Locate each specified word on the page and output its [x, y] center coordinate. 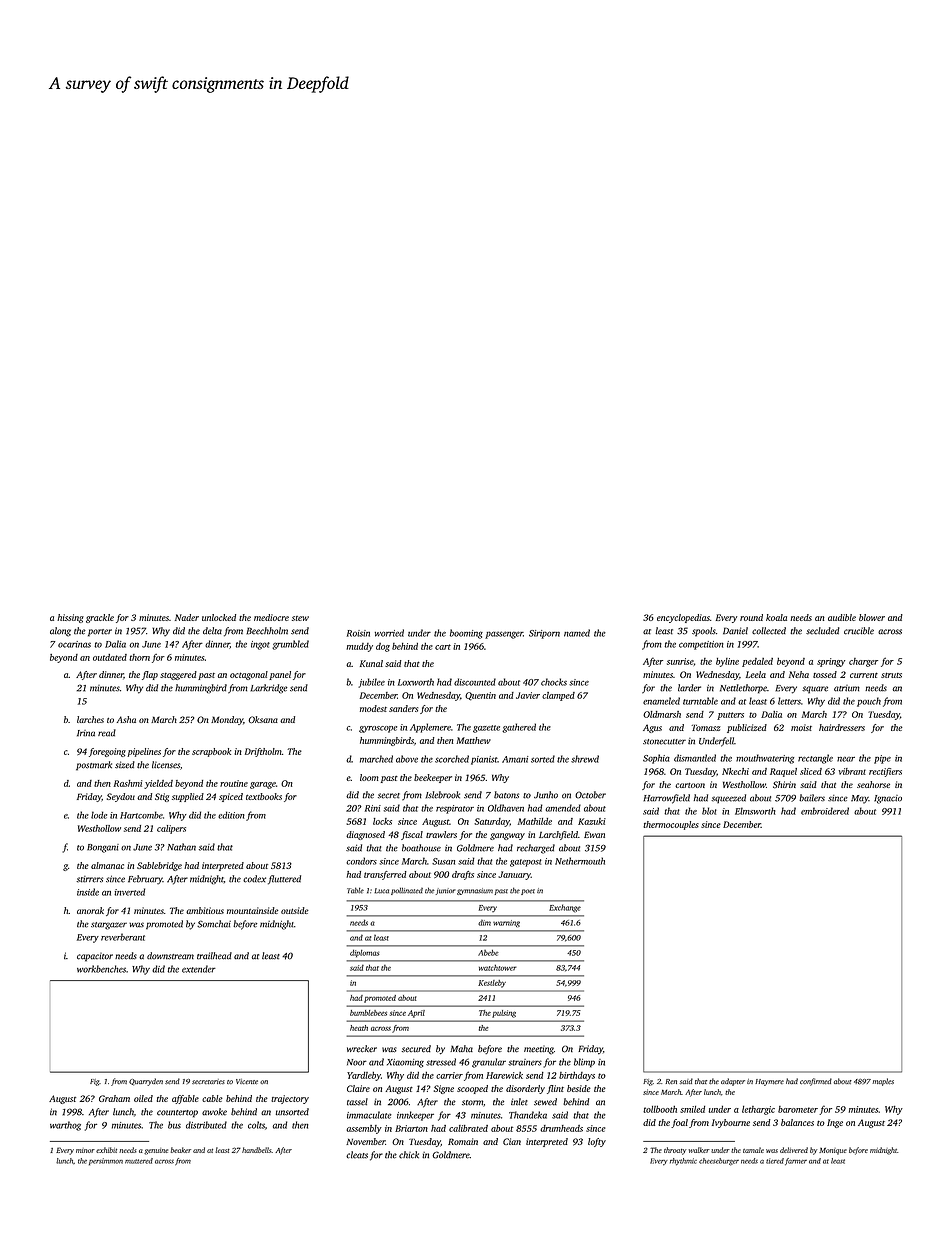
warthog [65, 1126]
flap [150, 675]
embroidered [825, 811]
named [577, 633]
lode [99, 815]
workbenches [101, 969]
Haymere [769, 1082]
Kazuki [592, 821]
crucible [859, 631]
